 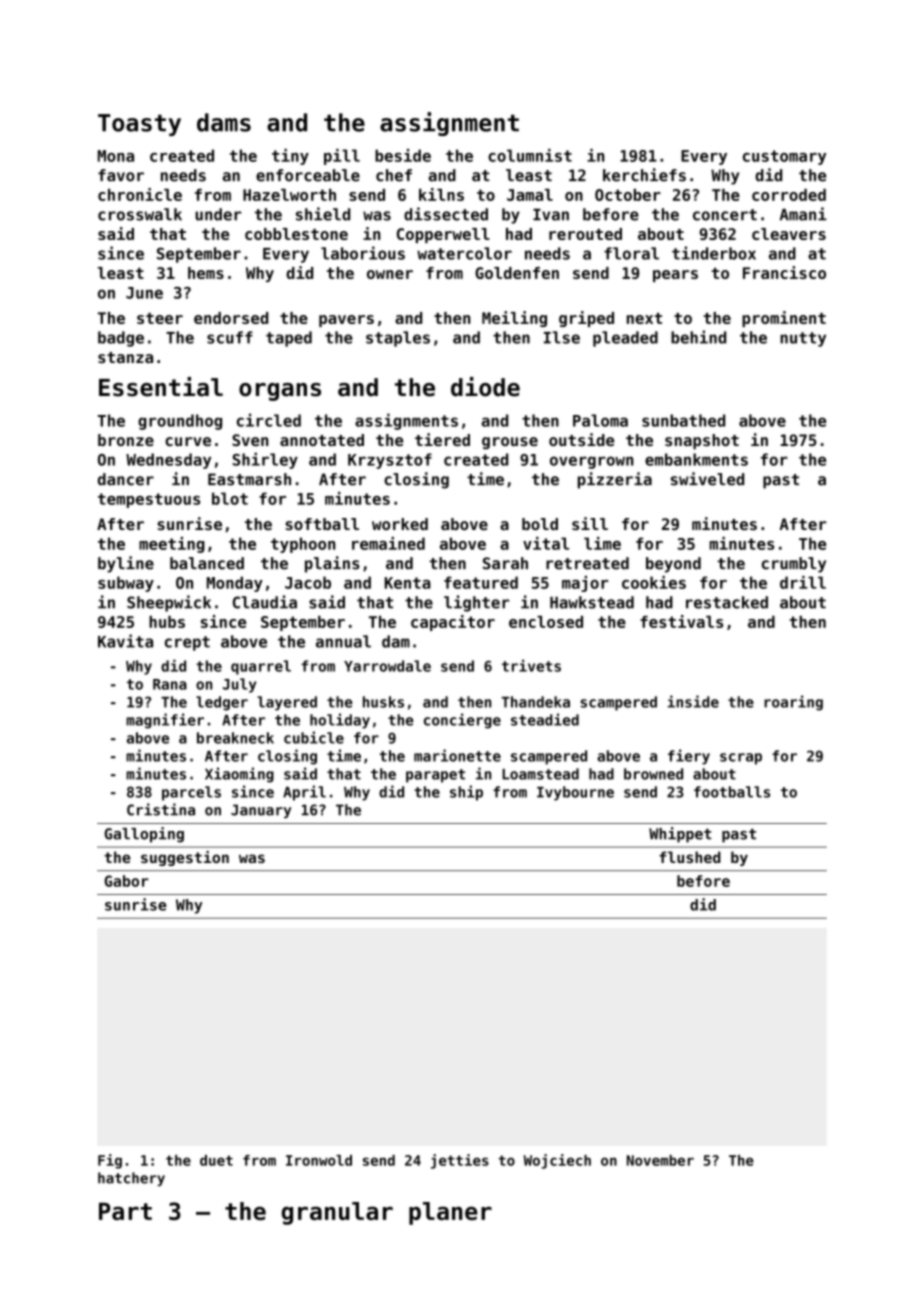 I want to click on planer, so click(x=450, y=1213).
